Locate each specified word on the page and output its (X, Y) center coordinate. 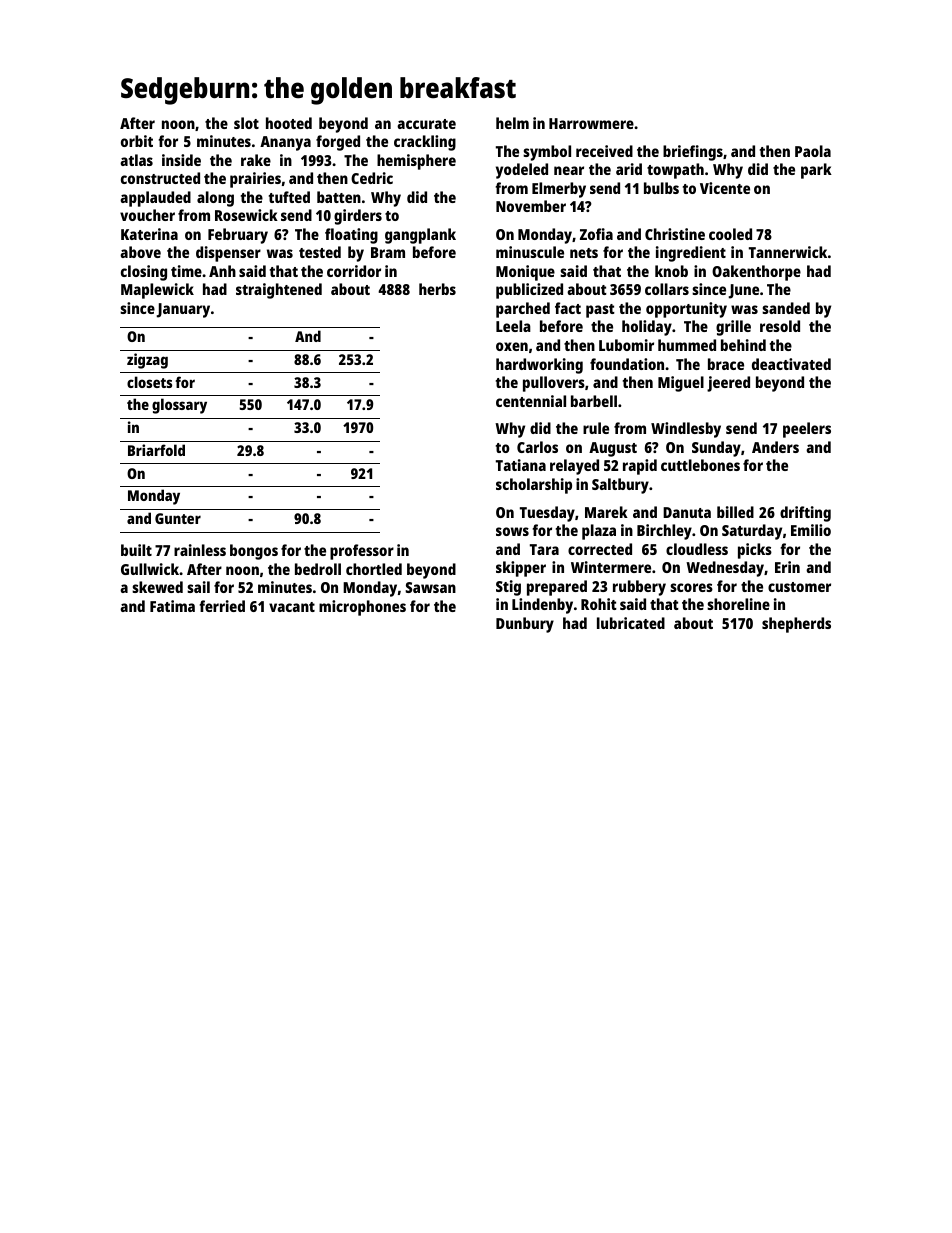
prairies (255, 180)
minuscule (530, 252)
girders (358, 217)
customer (799, 587)
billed (735, 512)
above (140, 252)
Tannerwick (788, 252)
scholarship (534, 486)
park (816, 171)
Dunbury (525, 625)
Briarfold (156, 450)
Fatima (172, 606)
